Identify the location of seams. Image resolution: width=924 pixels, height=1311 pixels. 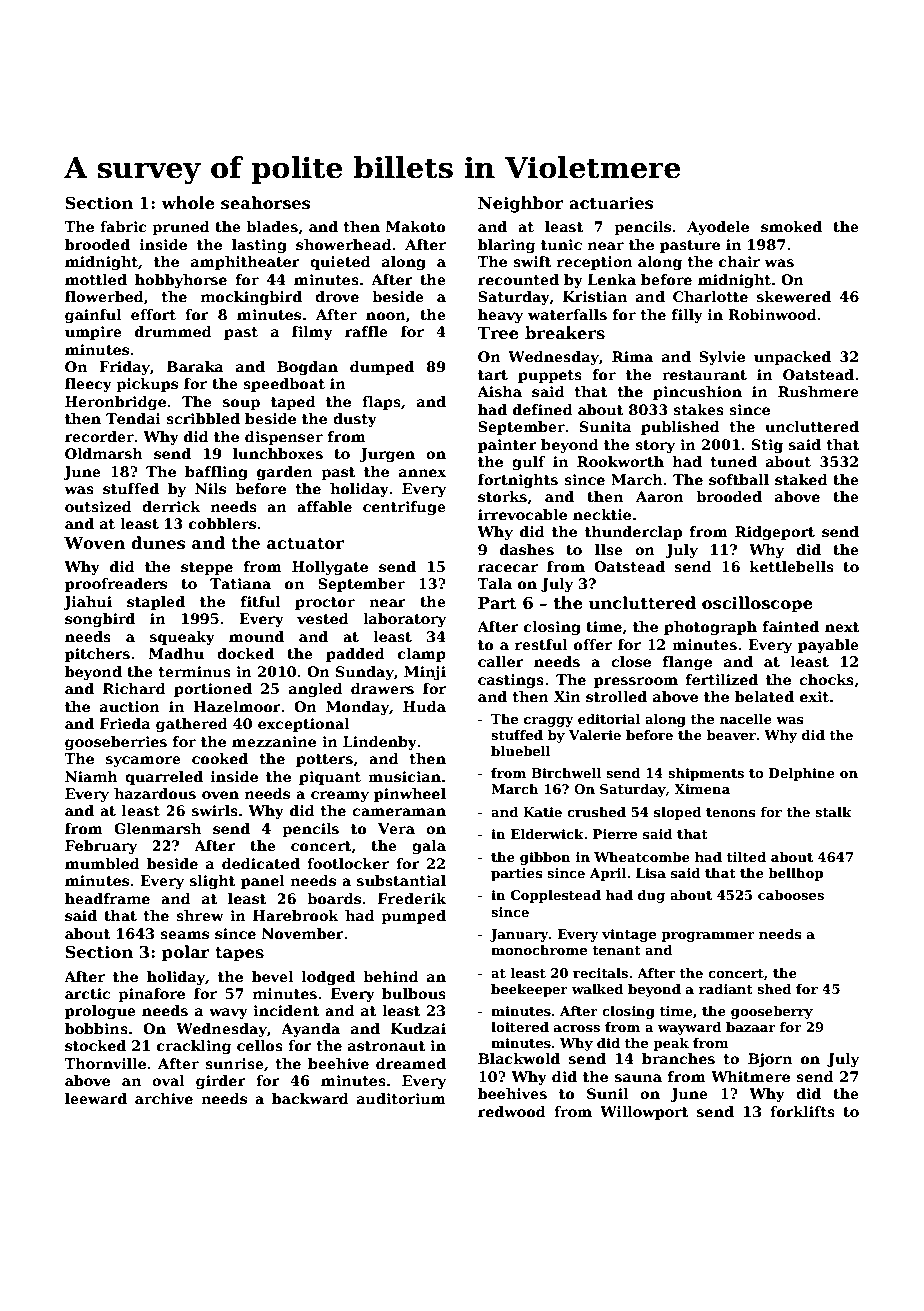
(184, 935).
